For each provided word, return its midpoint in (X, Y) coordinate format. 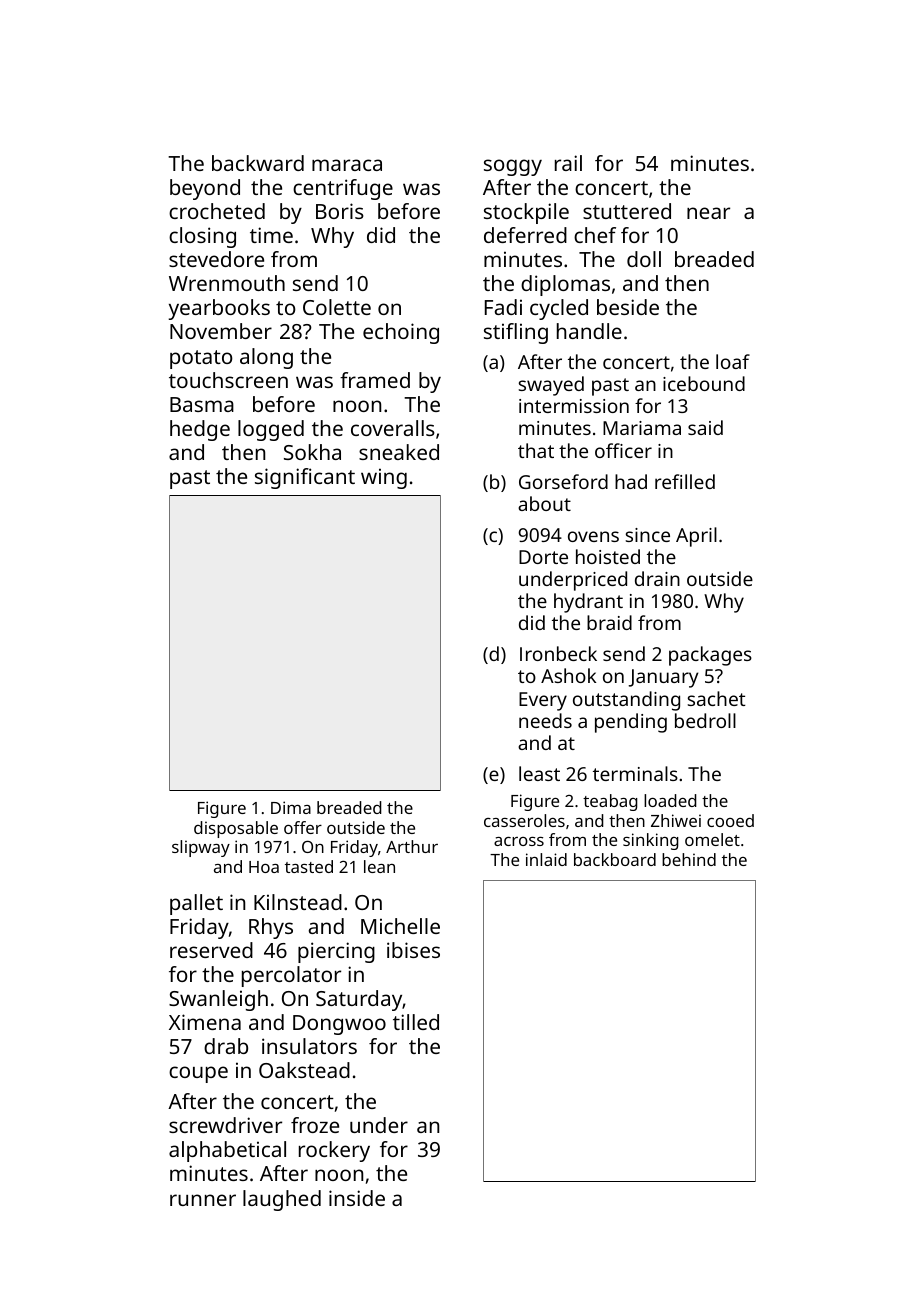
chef (595, 235)
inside (357, 1198)
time (271, 235)
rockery (334, 1151)
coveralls (393, 428)
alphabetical (227, 1151)
